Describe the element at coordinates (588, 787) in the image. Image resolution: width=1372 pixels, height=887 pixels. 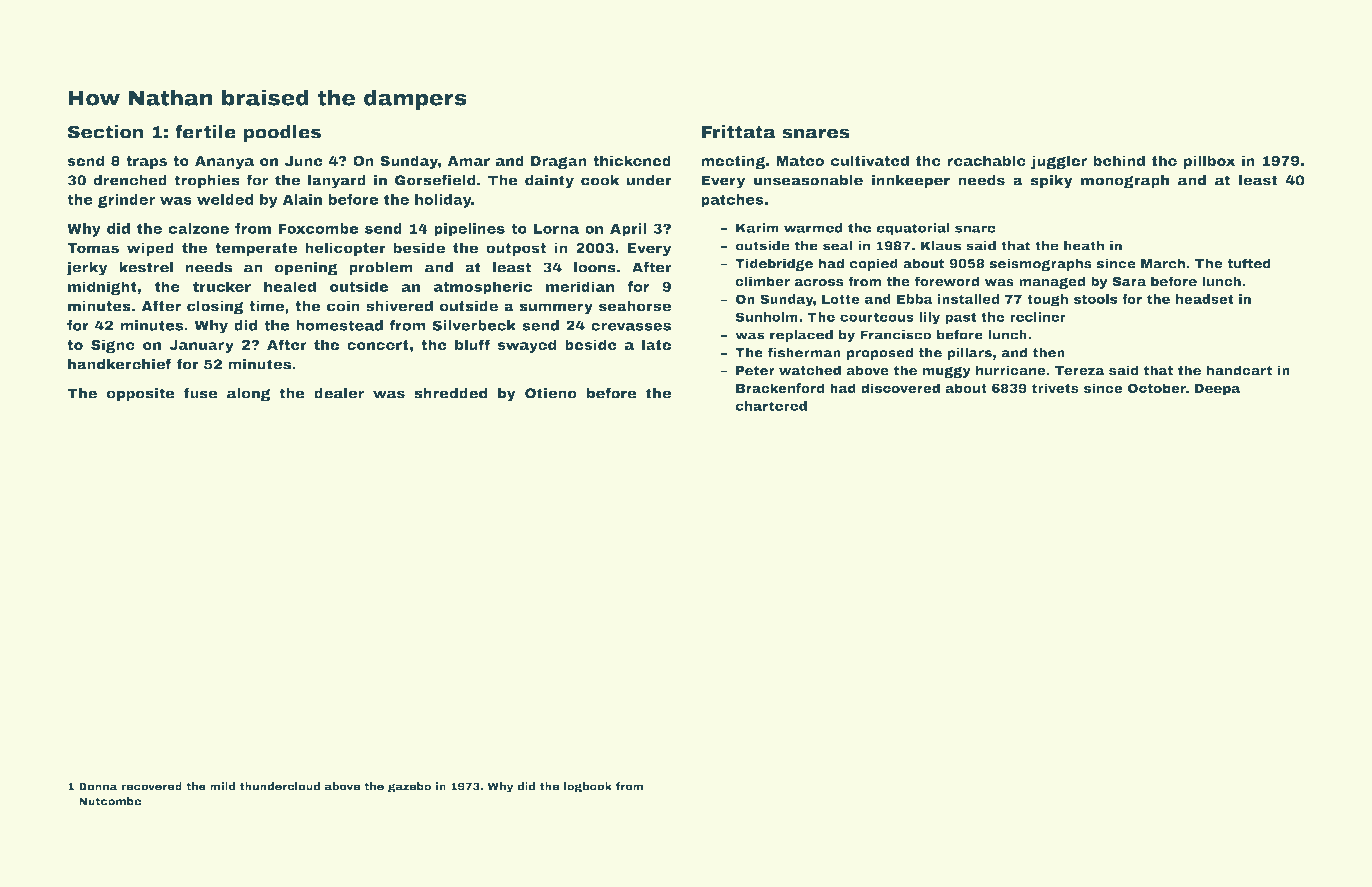
I see `logbook` at that location.
